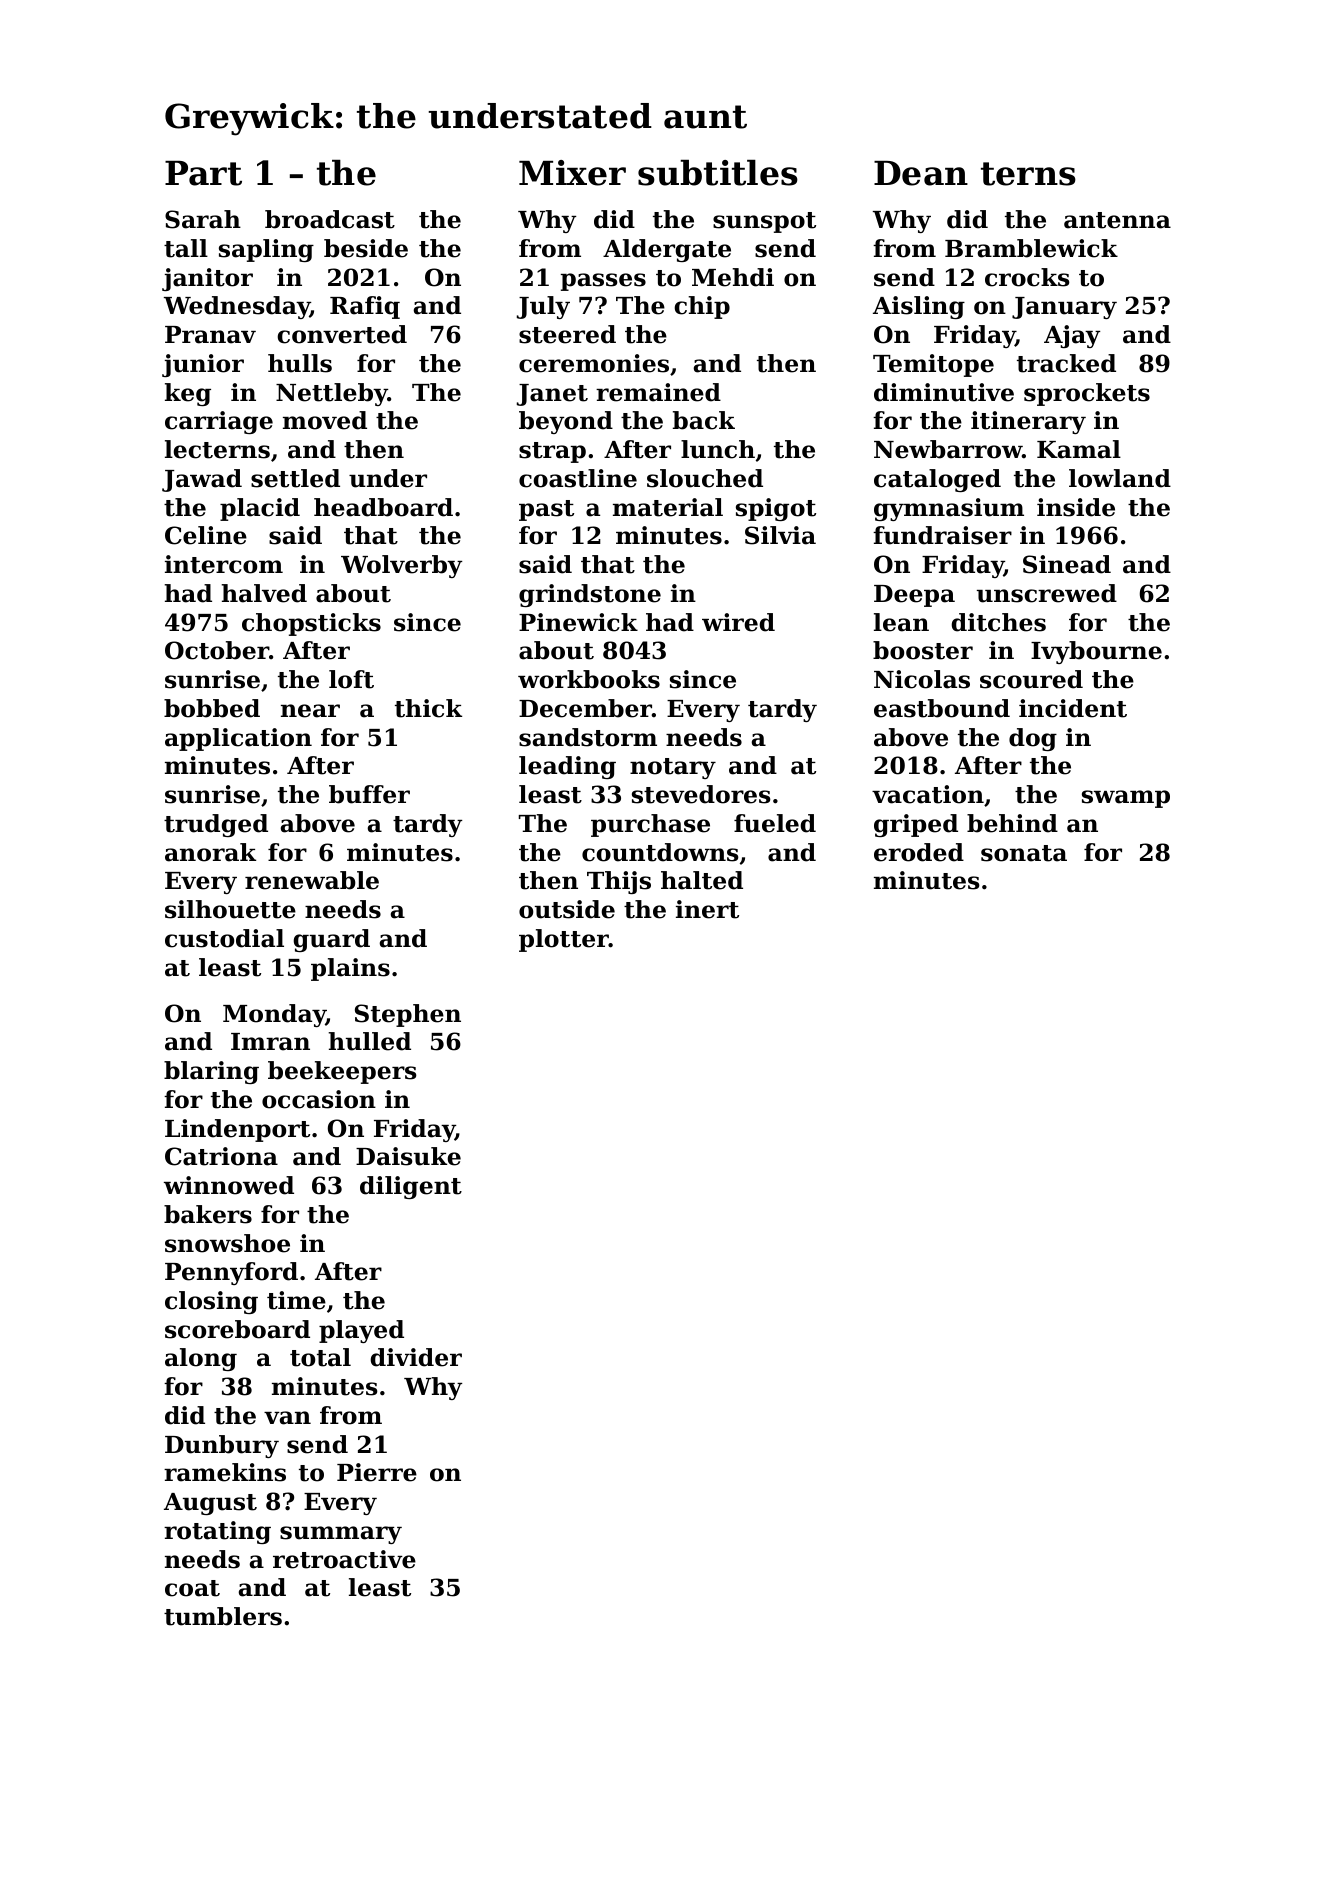 This page has width=1335, height=1889. What do you see at coordinates (300, 363) in the page?
I see `hulls` at bounding box center [300, 363].
